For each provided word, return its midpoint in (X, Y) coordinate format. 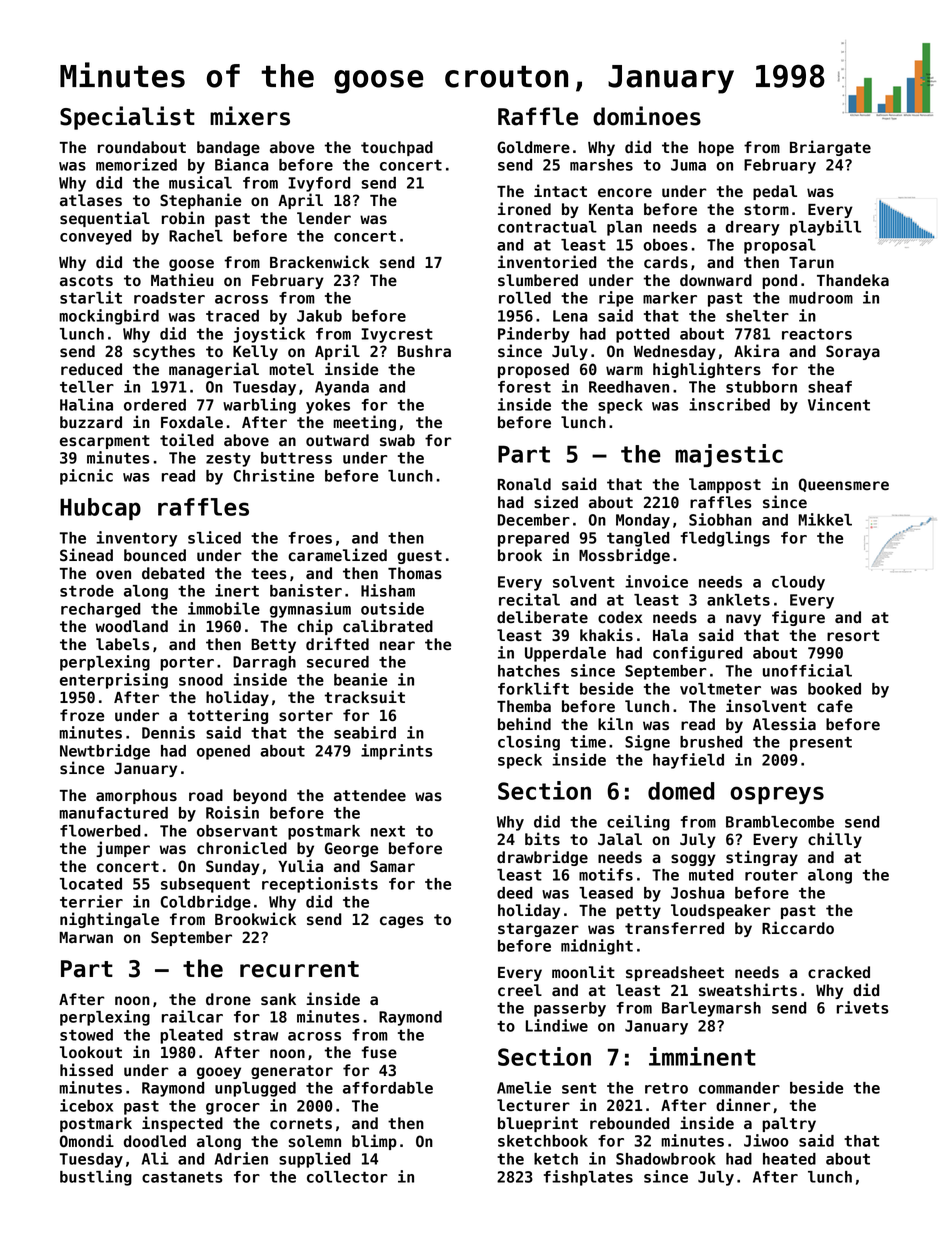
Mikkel (825, 519)
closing (529, 743)
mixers (250, 116)
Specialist (127, 118)
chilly (835, 840)
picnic (86, 477)
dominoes (647, 116)
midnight (597, 947)
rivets (863, 1007)
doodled (155, 1141)
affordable (388, 1088)
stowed (86, 1035)
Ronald (524, 484)
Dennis (168, 732)
